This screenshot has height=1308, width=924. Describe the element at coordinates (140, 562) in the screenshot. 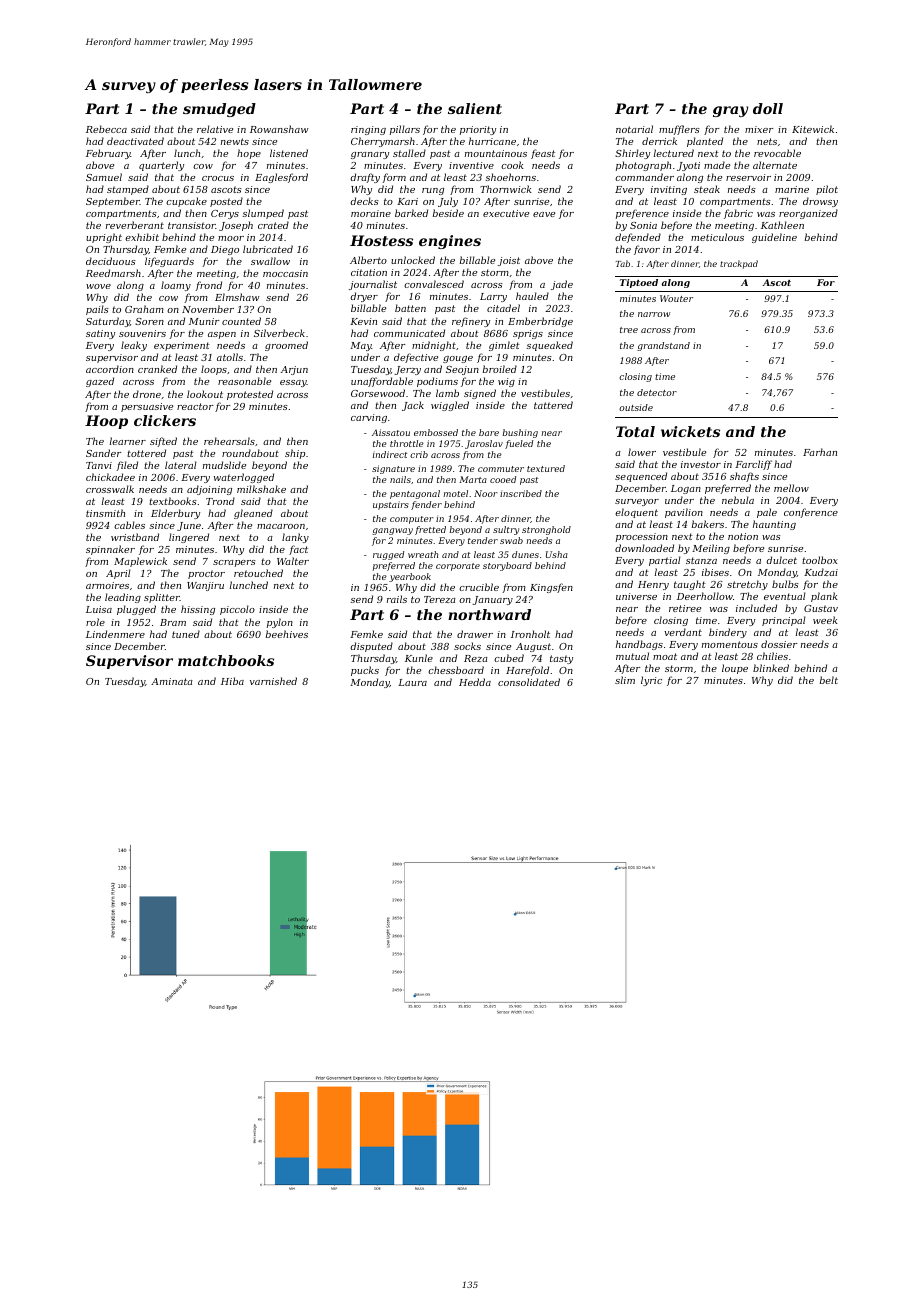

I see `Maplewick` at that location.
